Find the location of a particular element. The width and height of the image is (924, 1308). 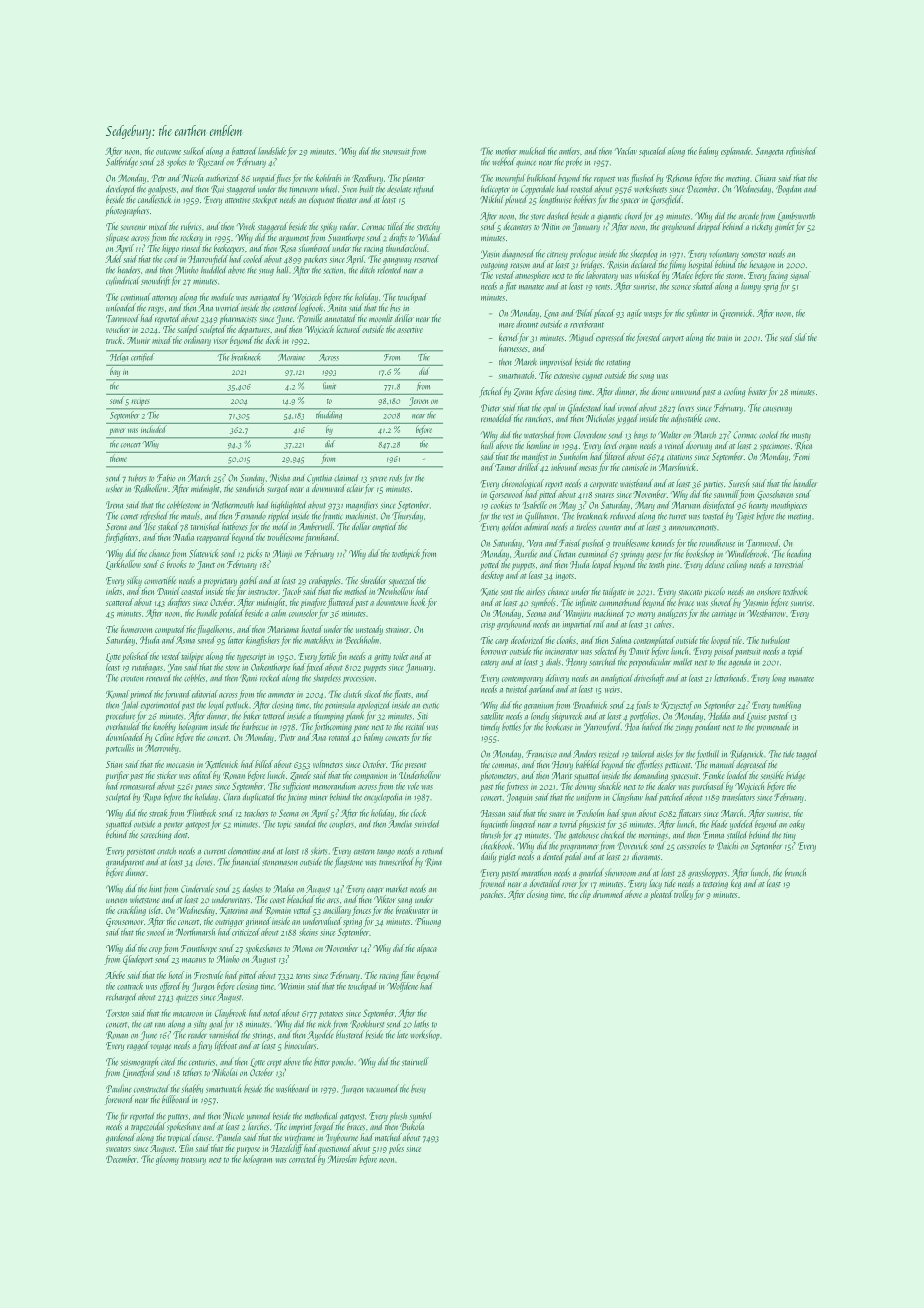

tagged is located at coordinates (806, 755).
